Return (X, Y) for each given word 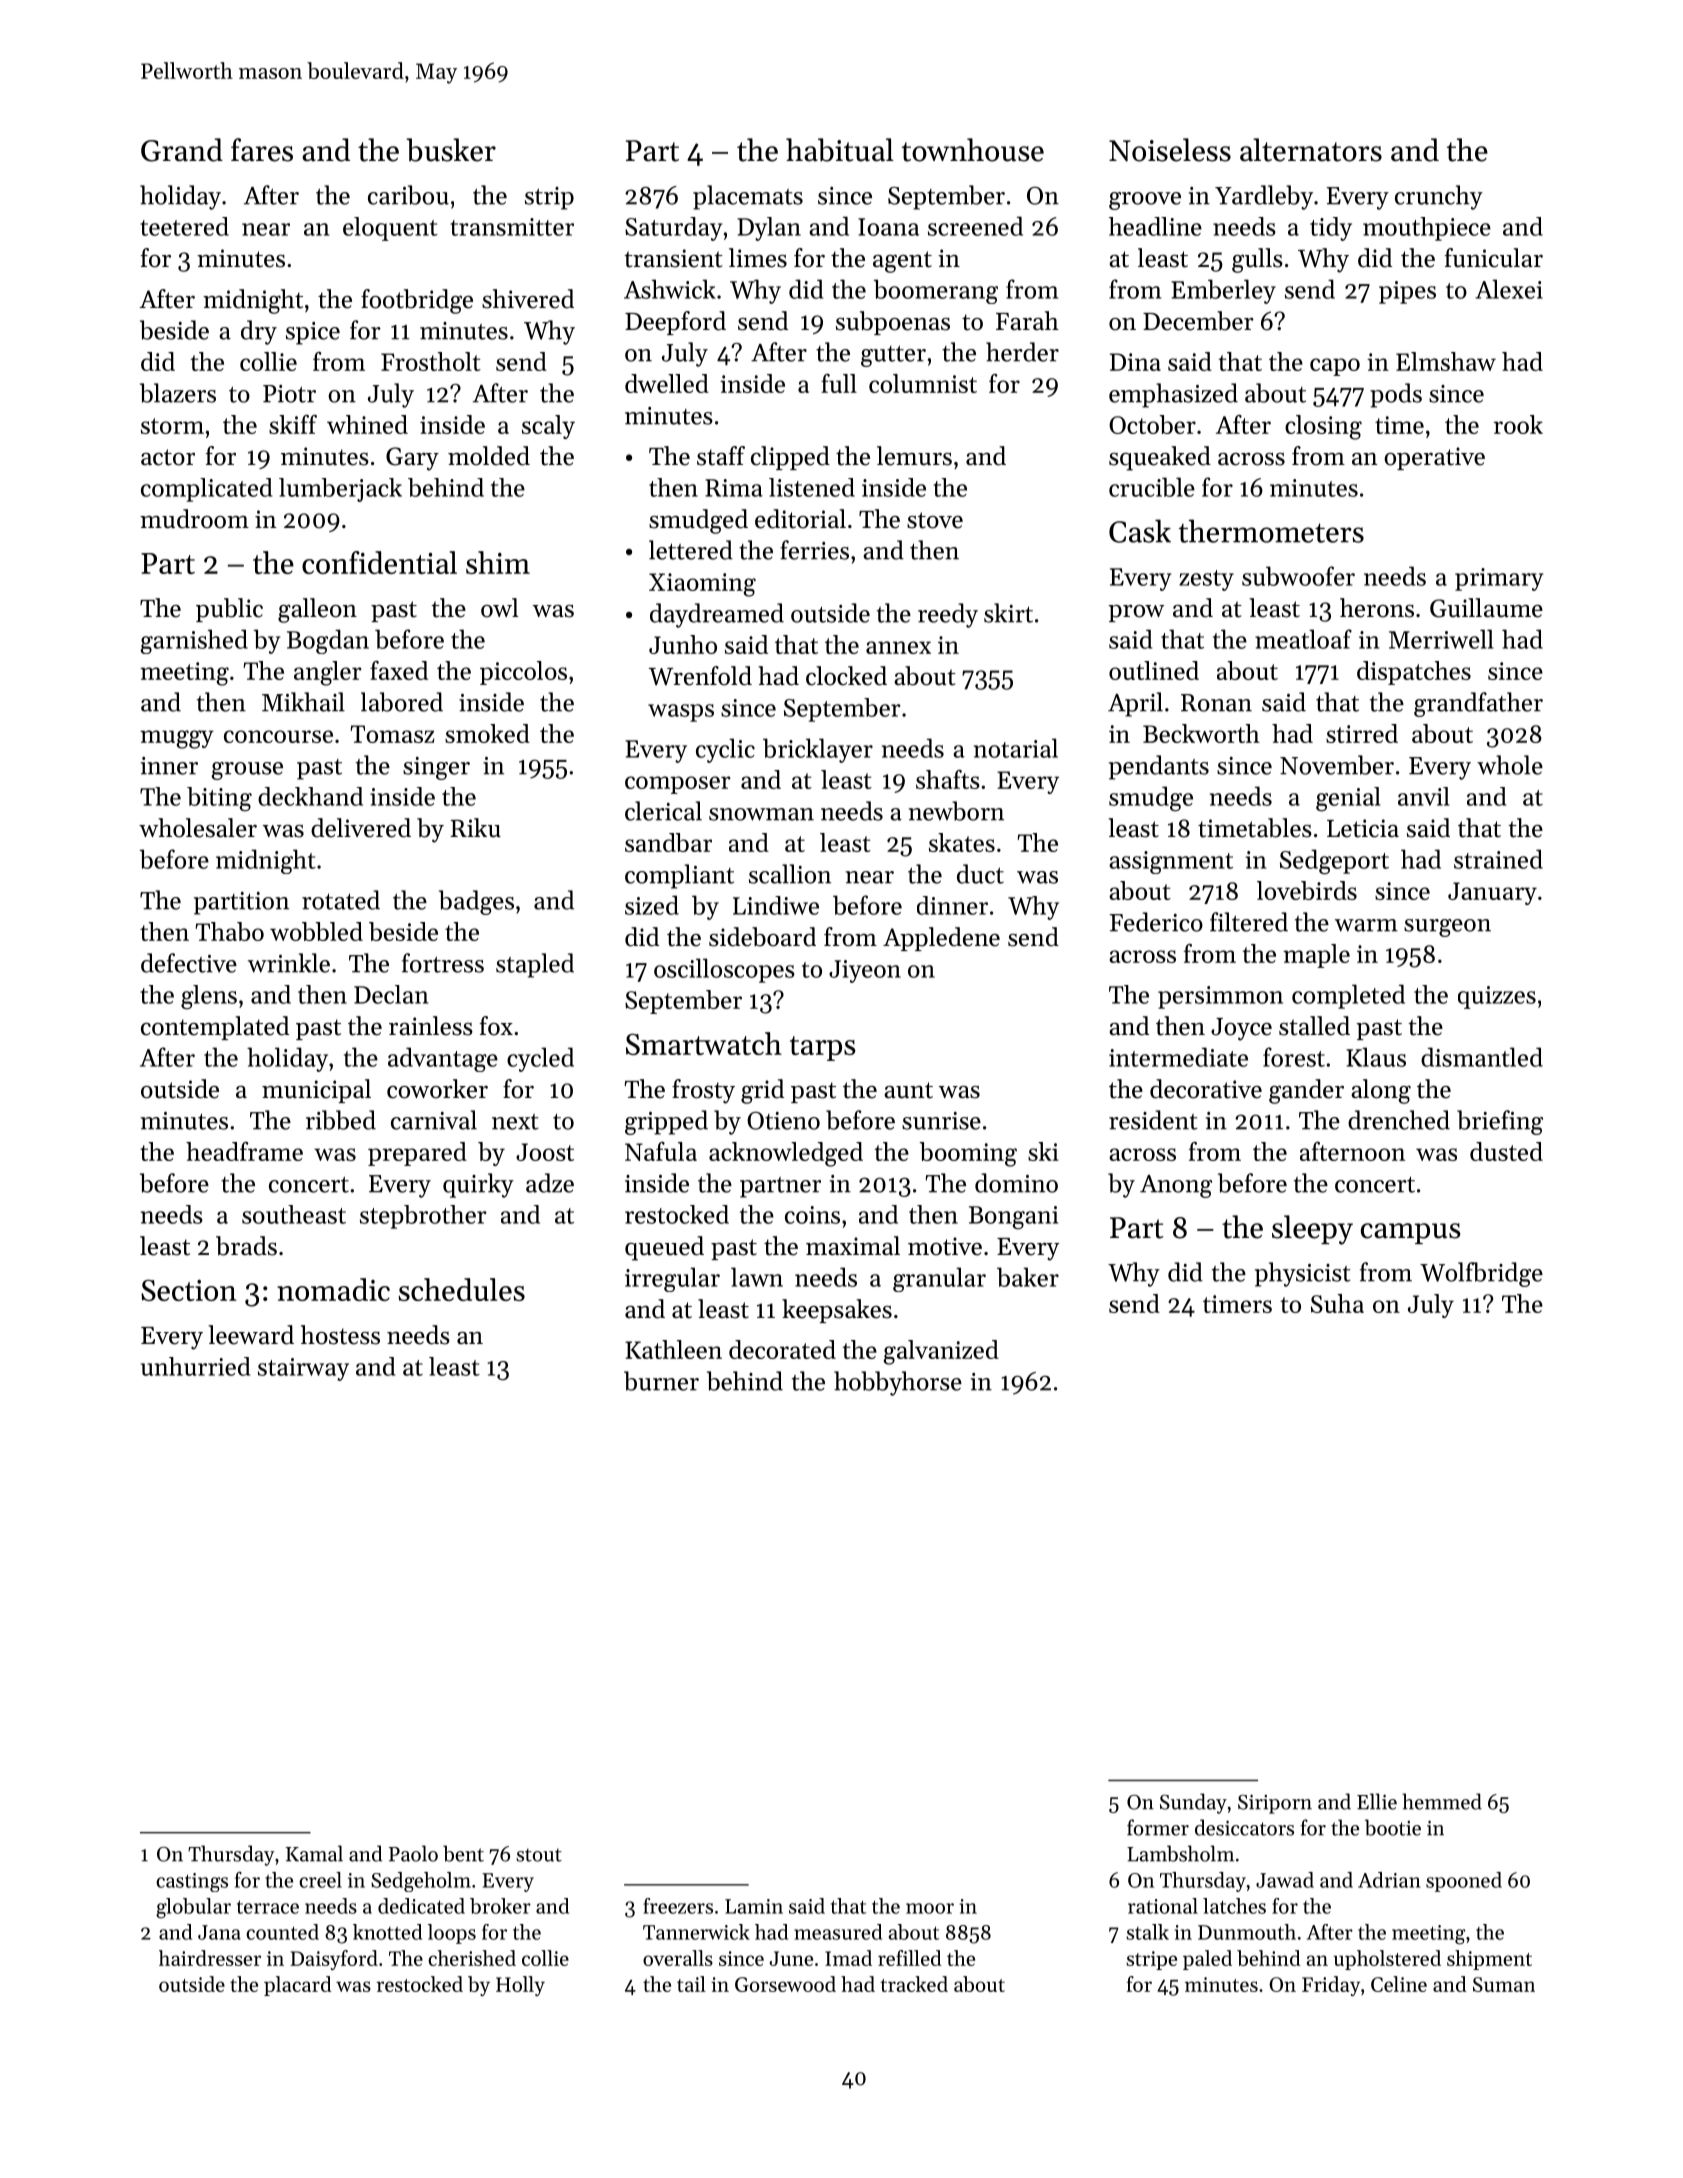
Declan (391, 994)
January (1492, 893)
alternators (1311, 150)
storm (172, 426)
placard (298, 1986)
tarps (823, 1048)
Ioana (888, 227)
